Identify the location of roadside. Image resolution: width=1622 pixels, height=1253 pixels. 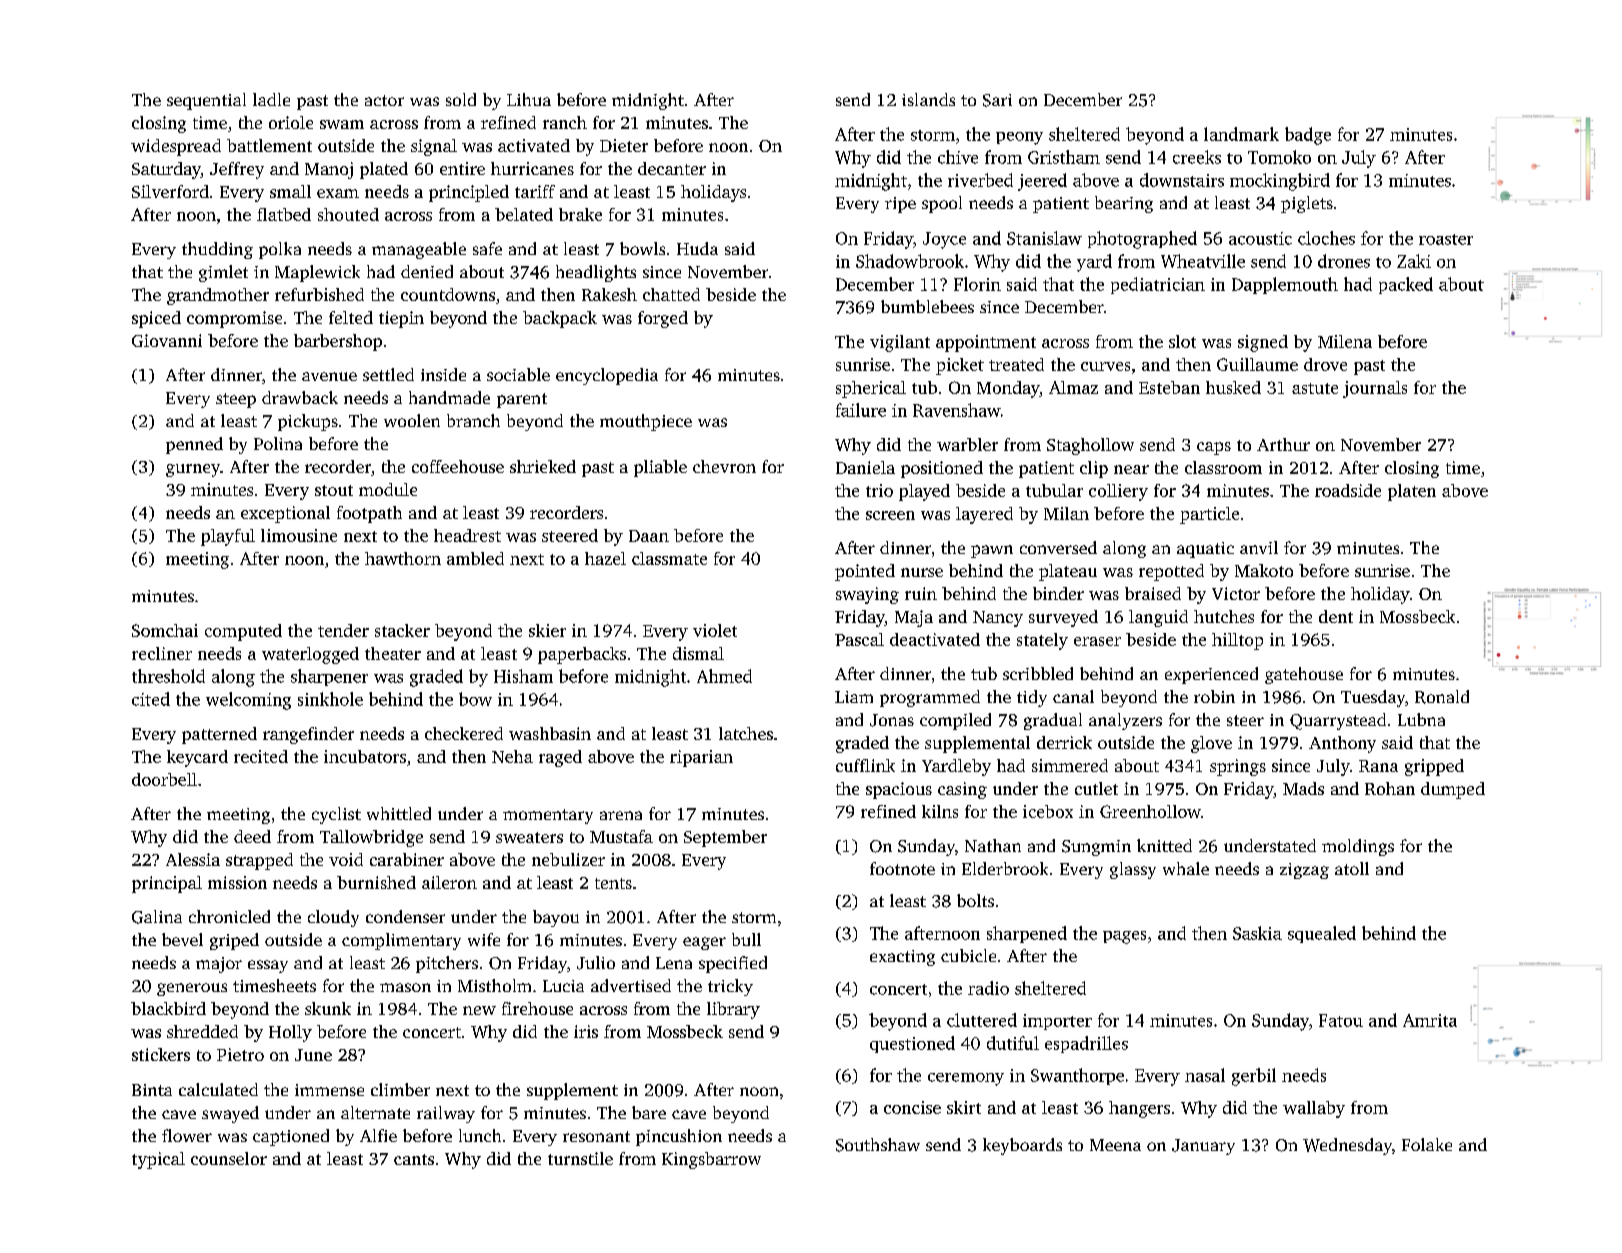
(1348, 490).
